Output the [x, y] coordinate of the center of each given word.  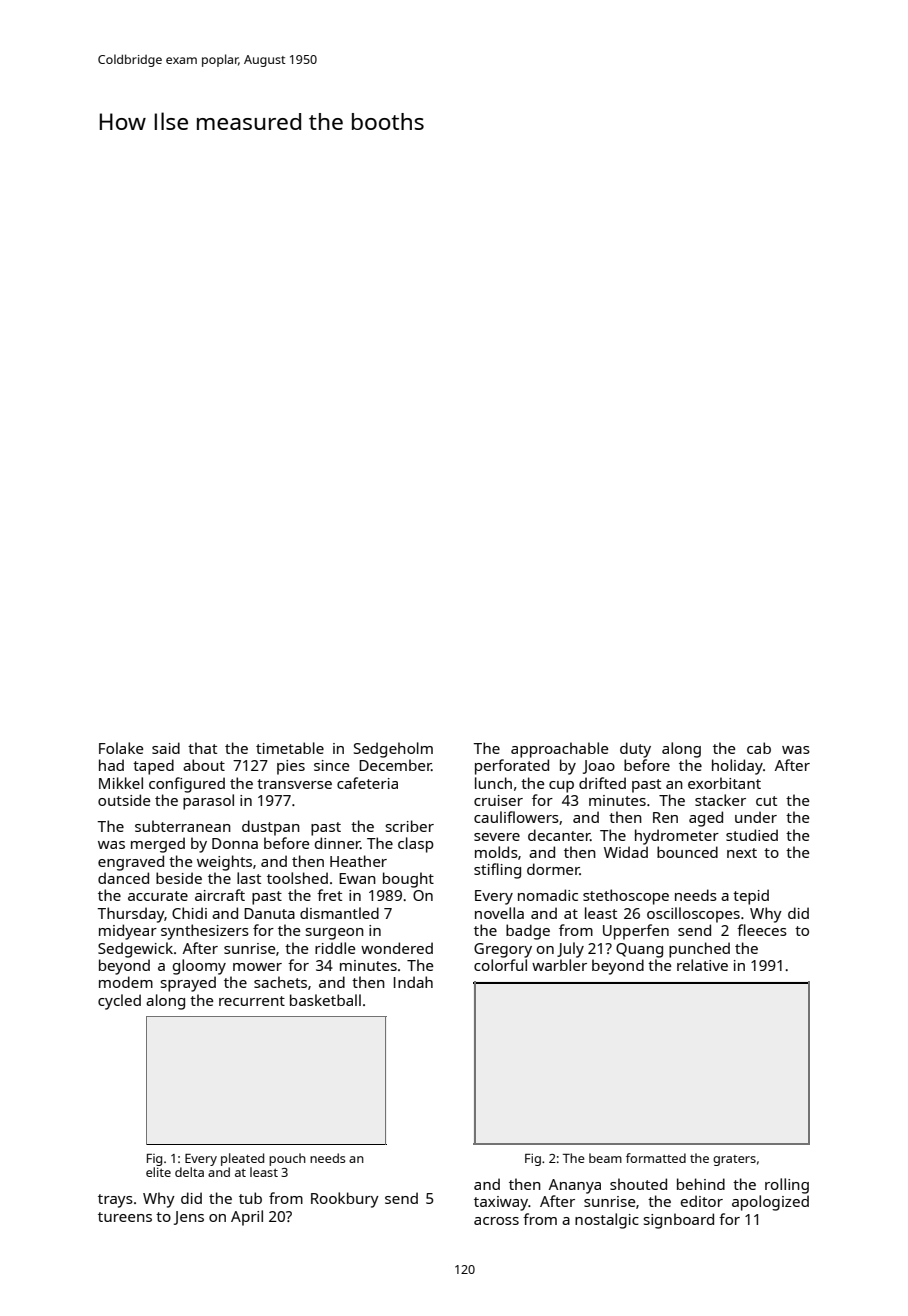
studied [752, 835]
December [395, 765]
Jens [189, 1218]
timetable [290, 748]
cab [759, 748]
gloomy [199, 967]
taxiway [501, 1203]
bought [408, 880]
